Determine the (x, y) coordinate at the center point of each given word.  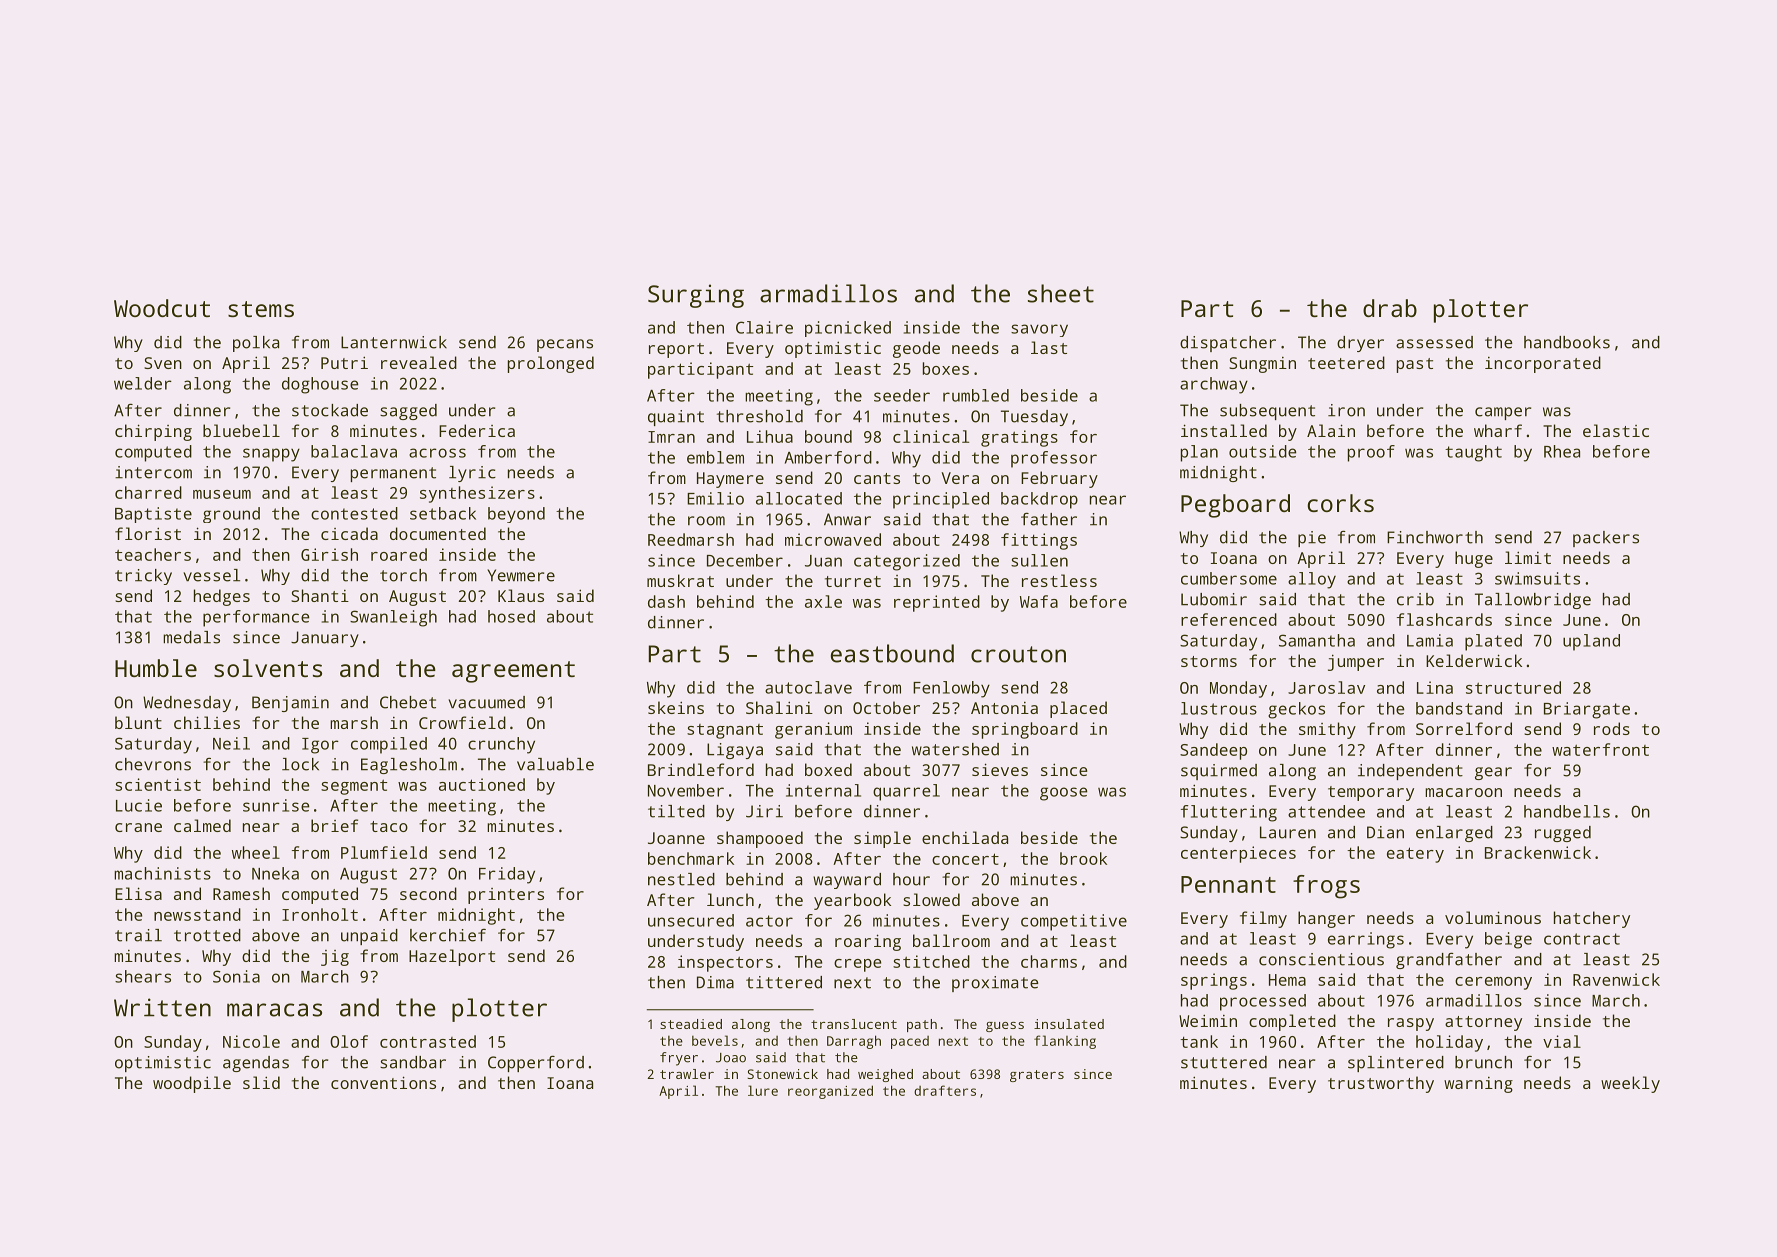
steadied (691, 1024)
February (1059, 479)
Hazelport (452, 957)
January (325, 639)
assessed (1434, 342)
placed (1078, 709)
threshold (760, 416)
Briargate (1587, 710)
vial (1562, 1041)
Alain (1331, 430)
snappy (271, 455)
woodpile (192, 1084)
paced (910, 1042)
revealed (419, 362)
